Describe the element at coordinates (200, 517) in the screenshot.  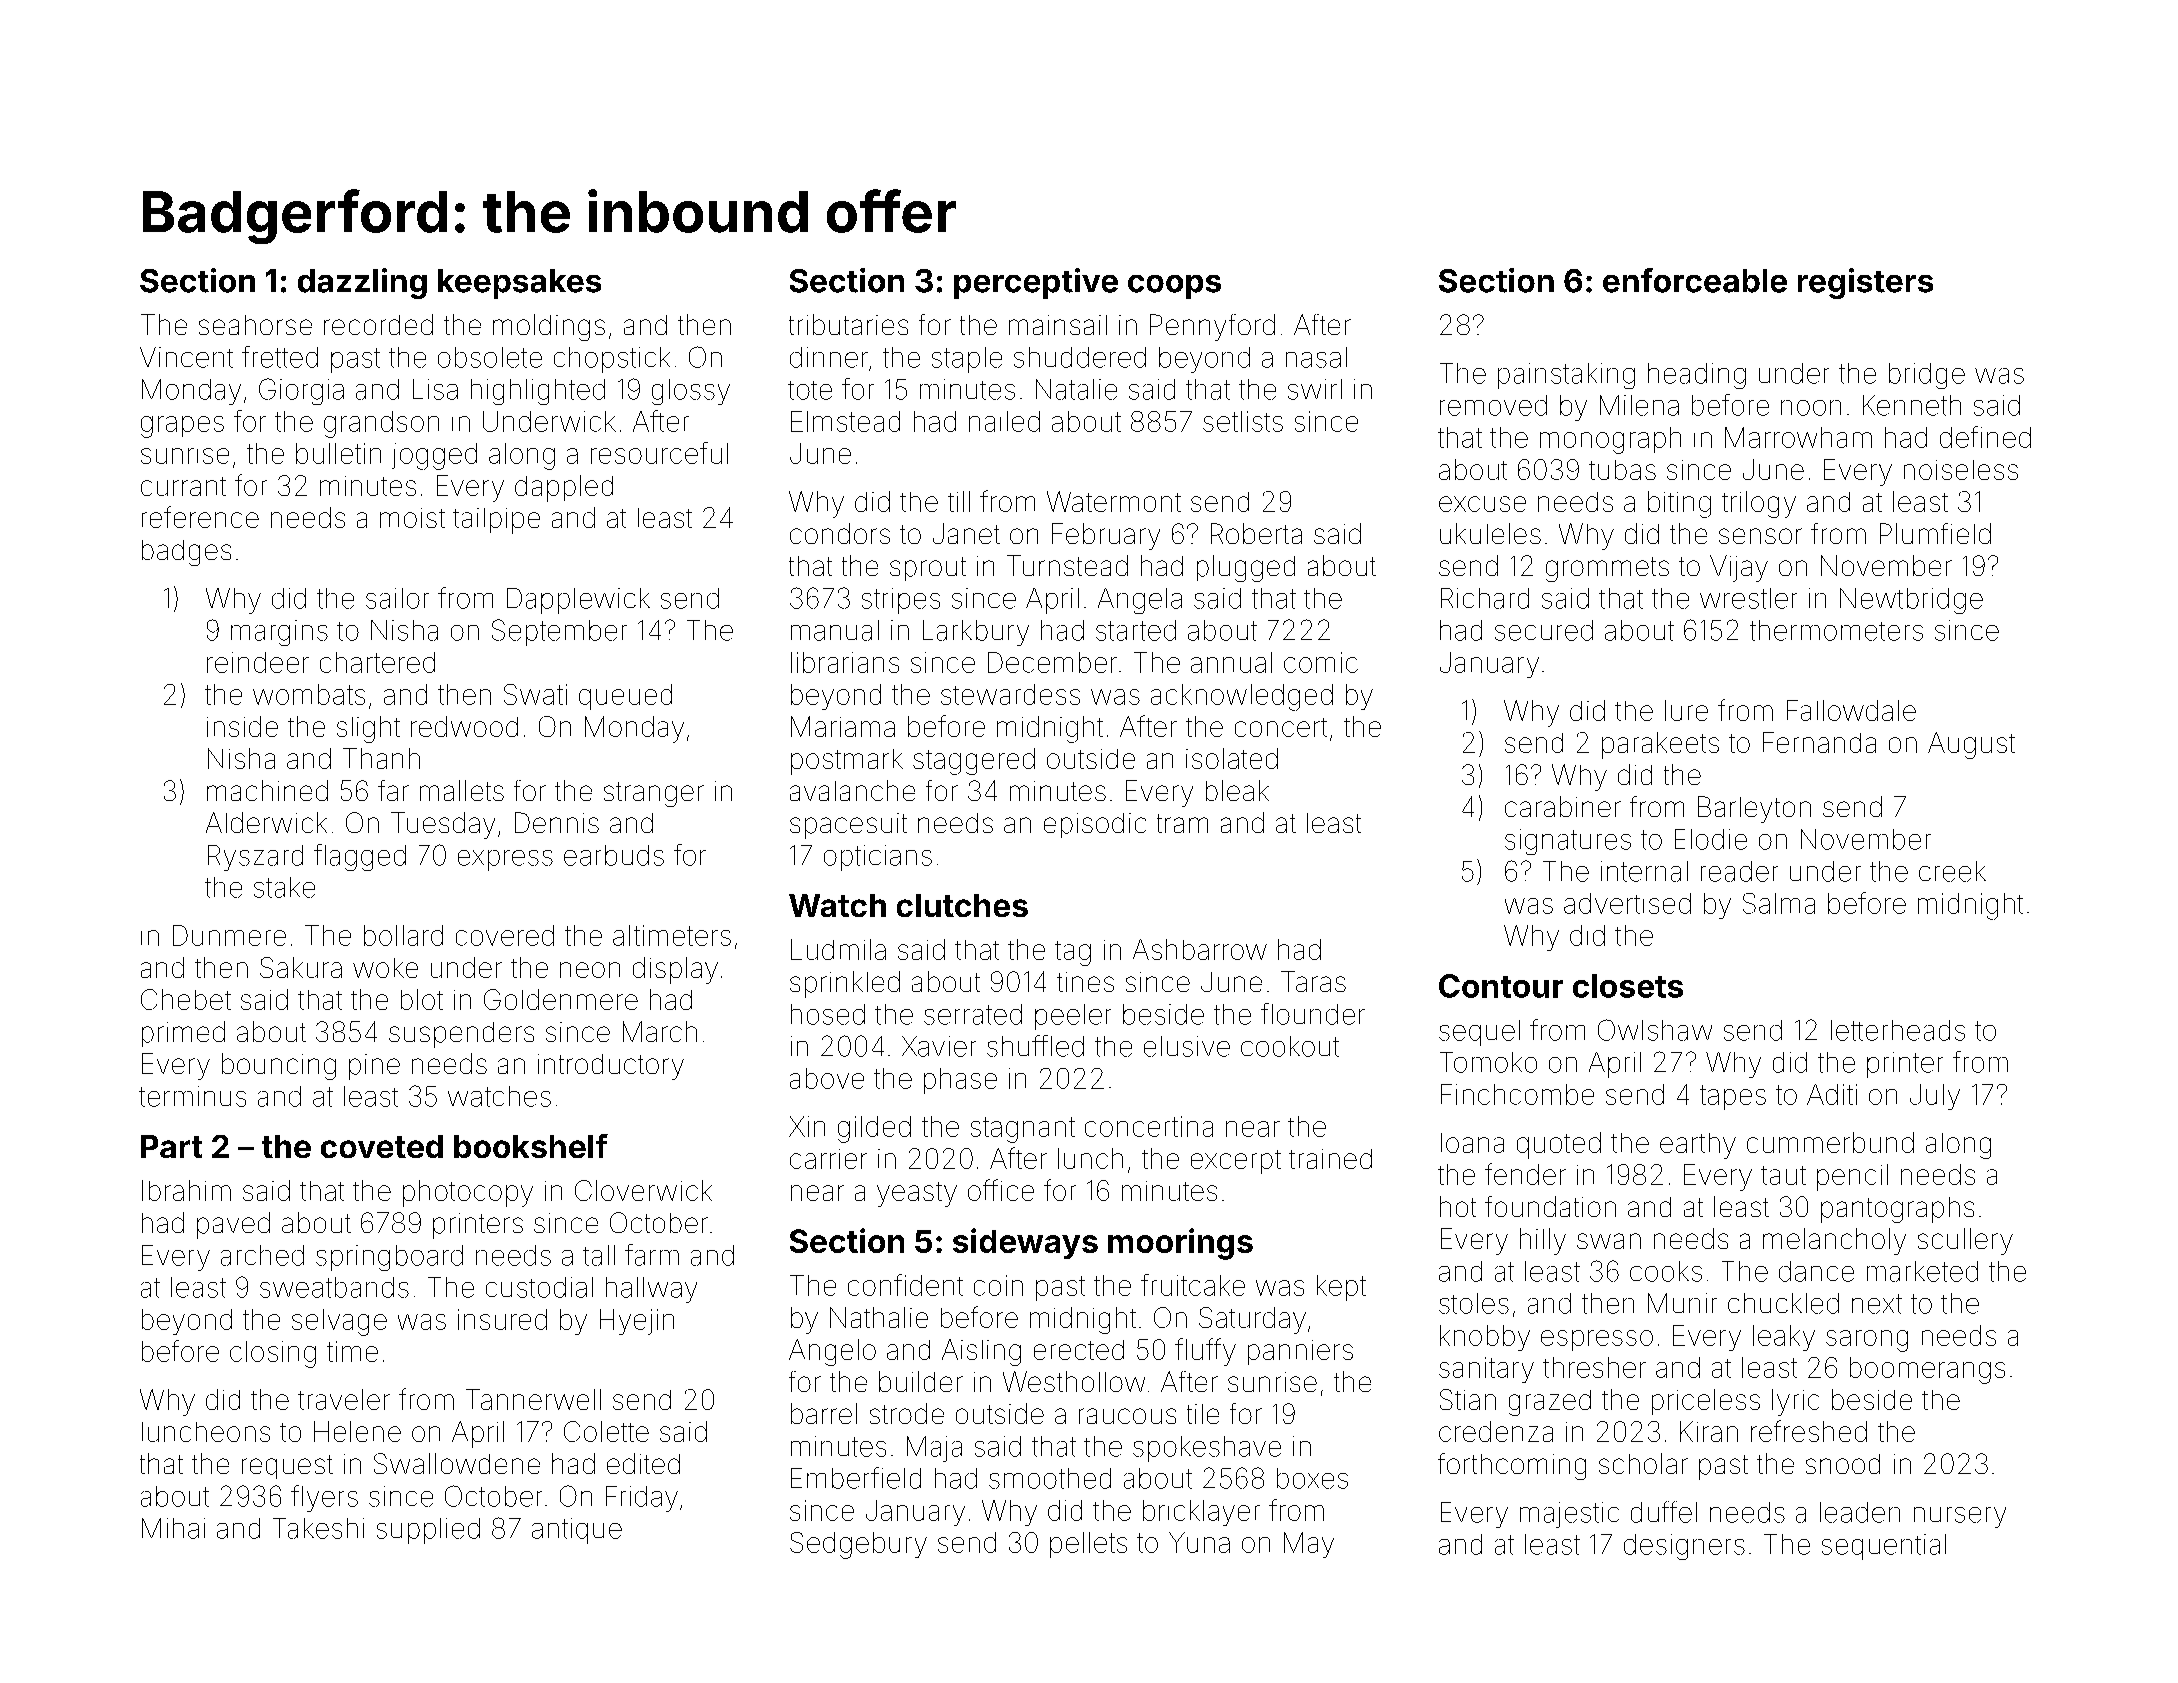
I see `reference` at that location.
